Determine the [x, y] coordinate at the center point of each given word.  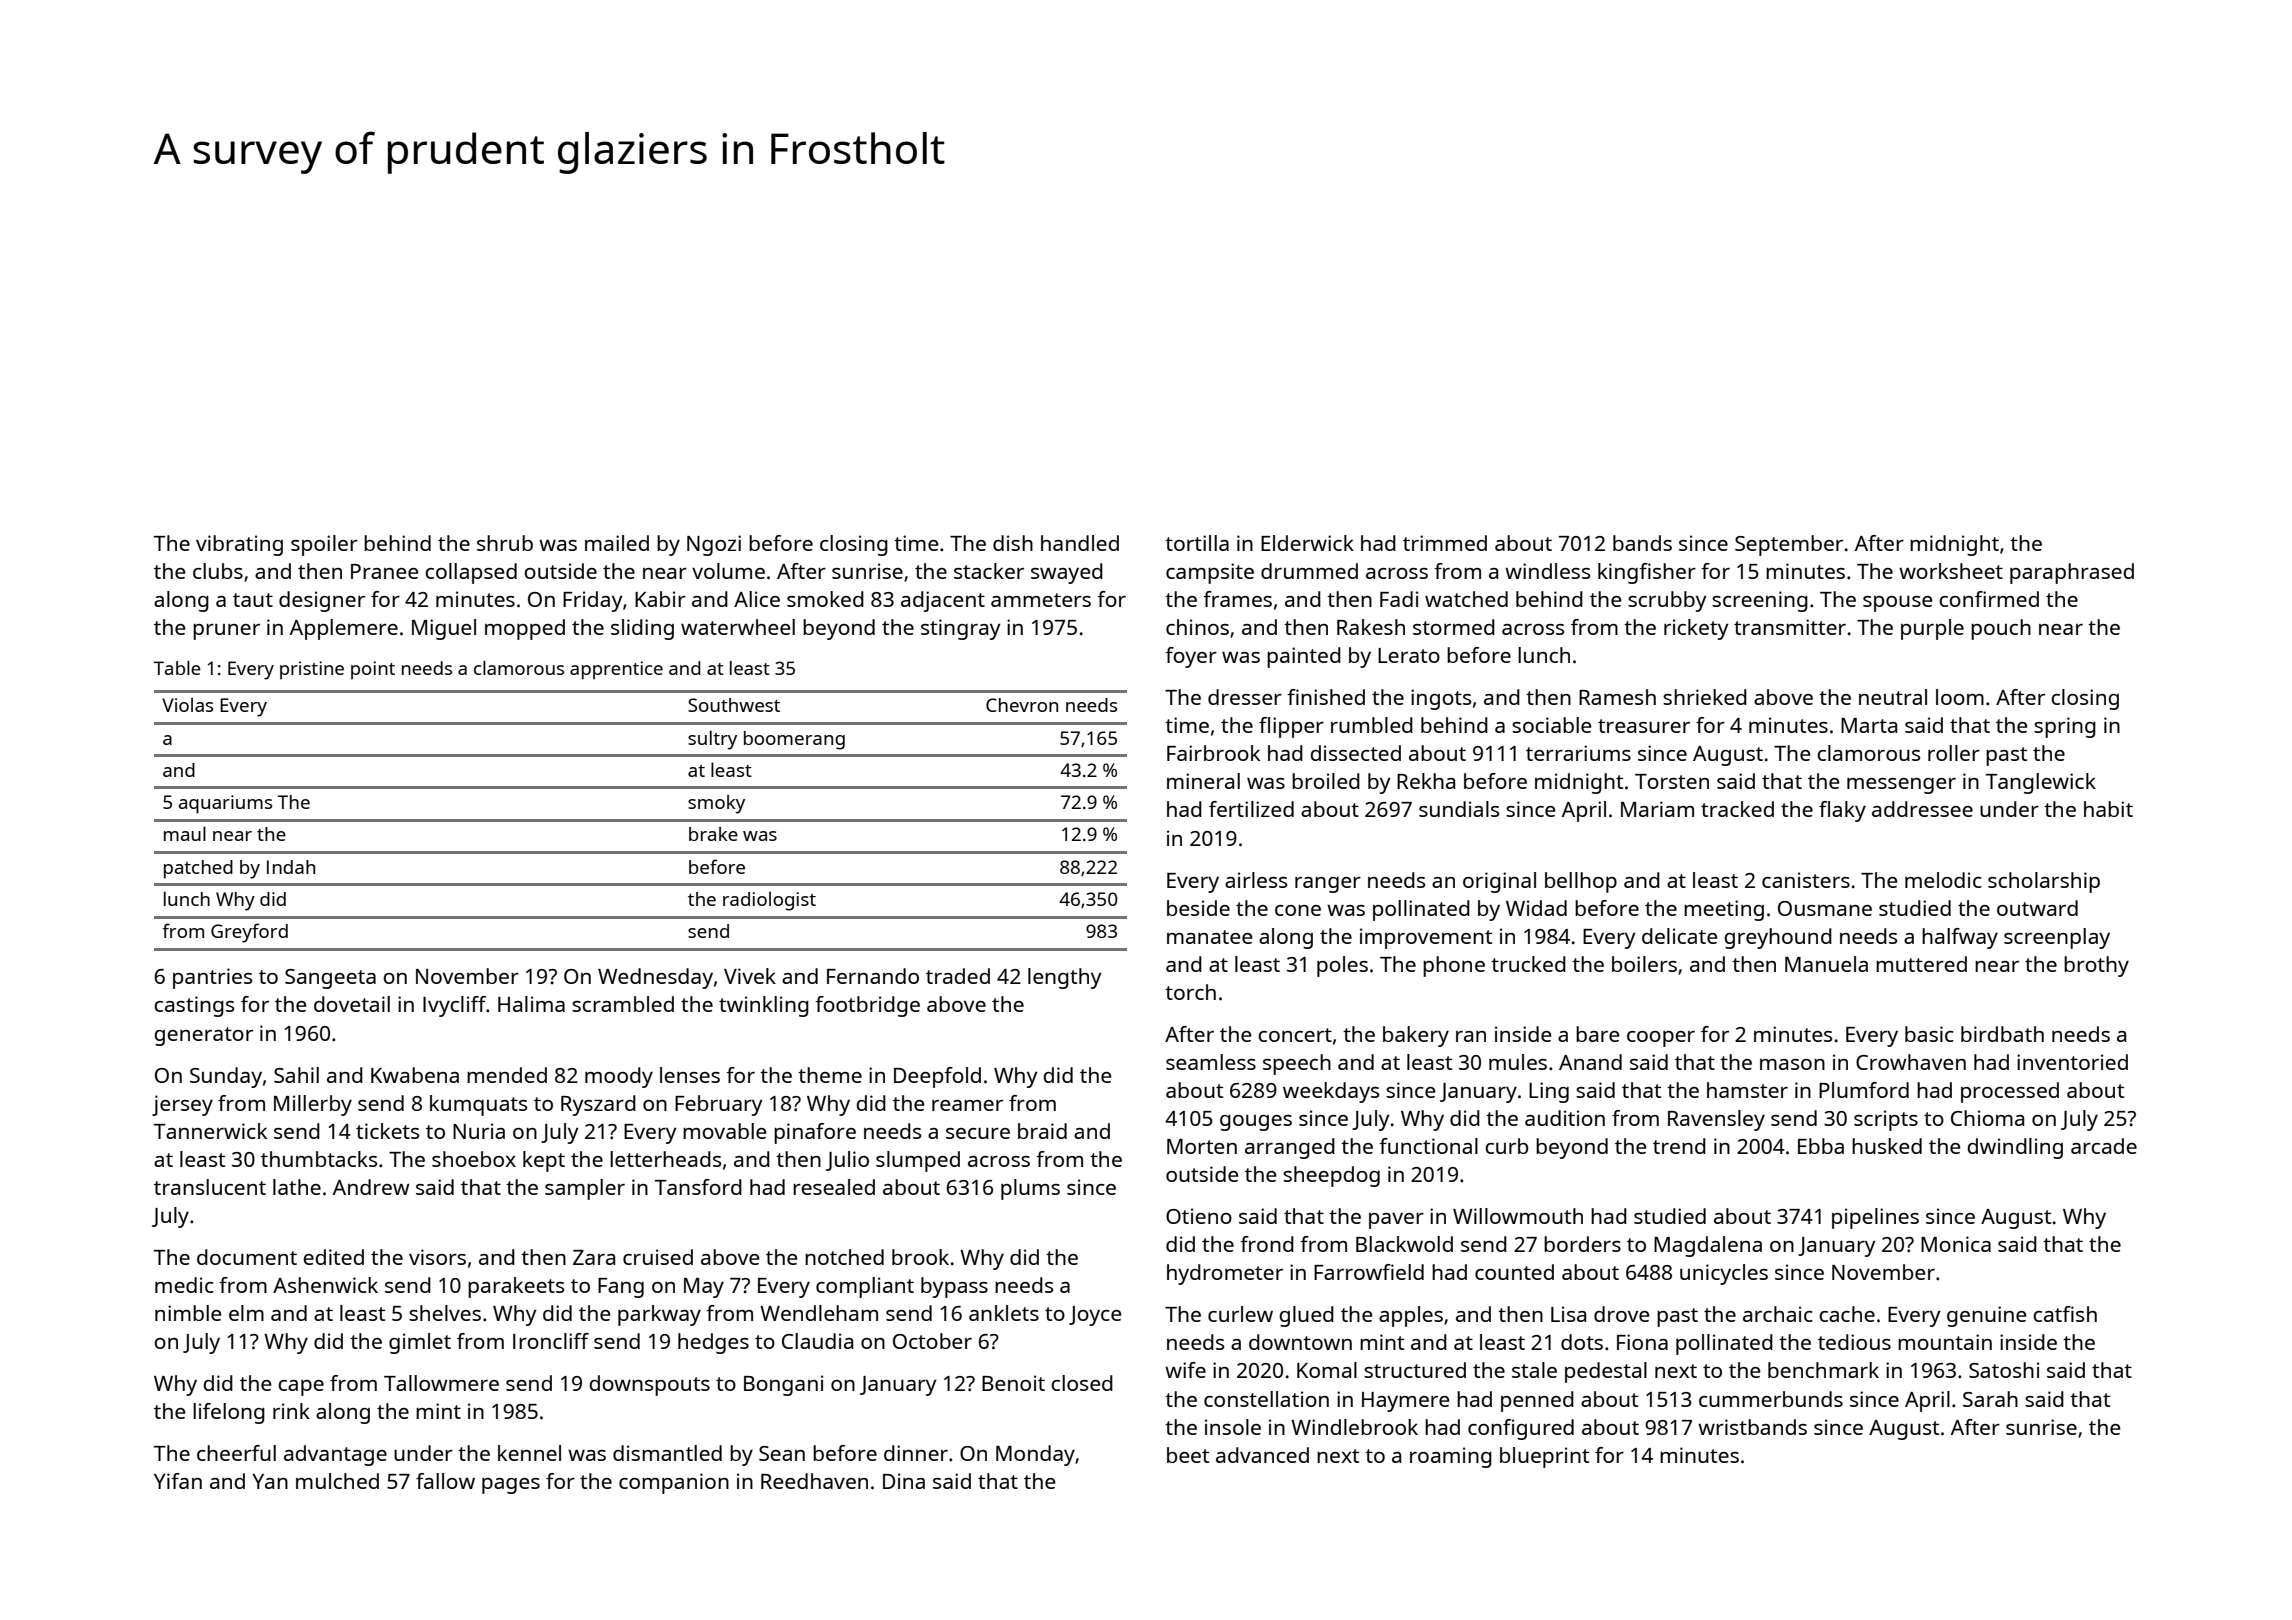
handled [1080, 543]
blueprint [1544, 1457]
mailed [617, 543]
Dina [904, 1481]
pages [511, 1486]
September [1789, 545]
